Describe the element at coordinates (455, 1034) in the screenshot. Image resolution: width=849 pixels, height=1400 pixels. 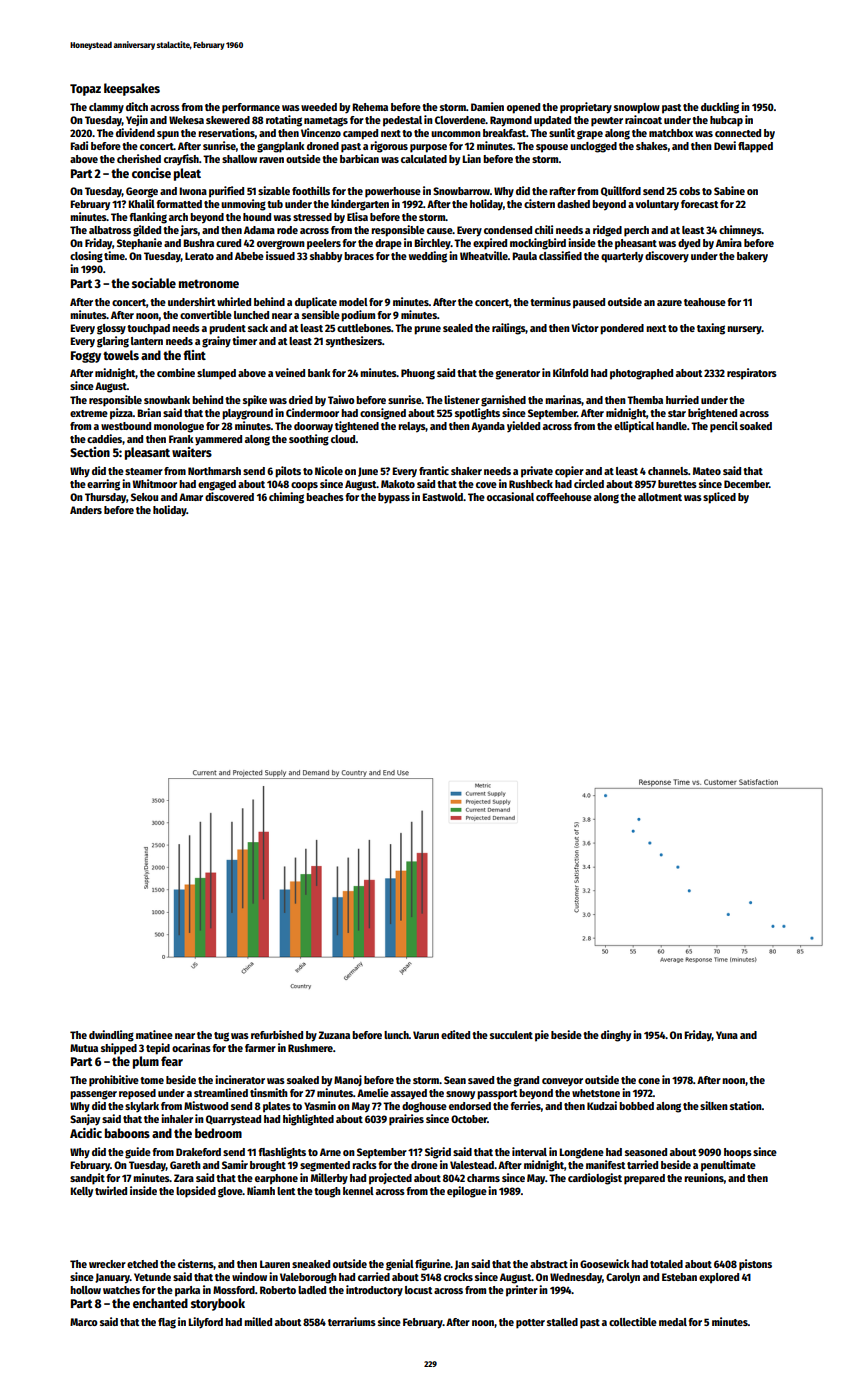
I see `edited` at that location.
